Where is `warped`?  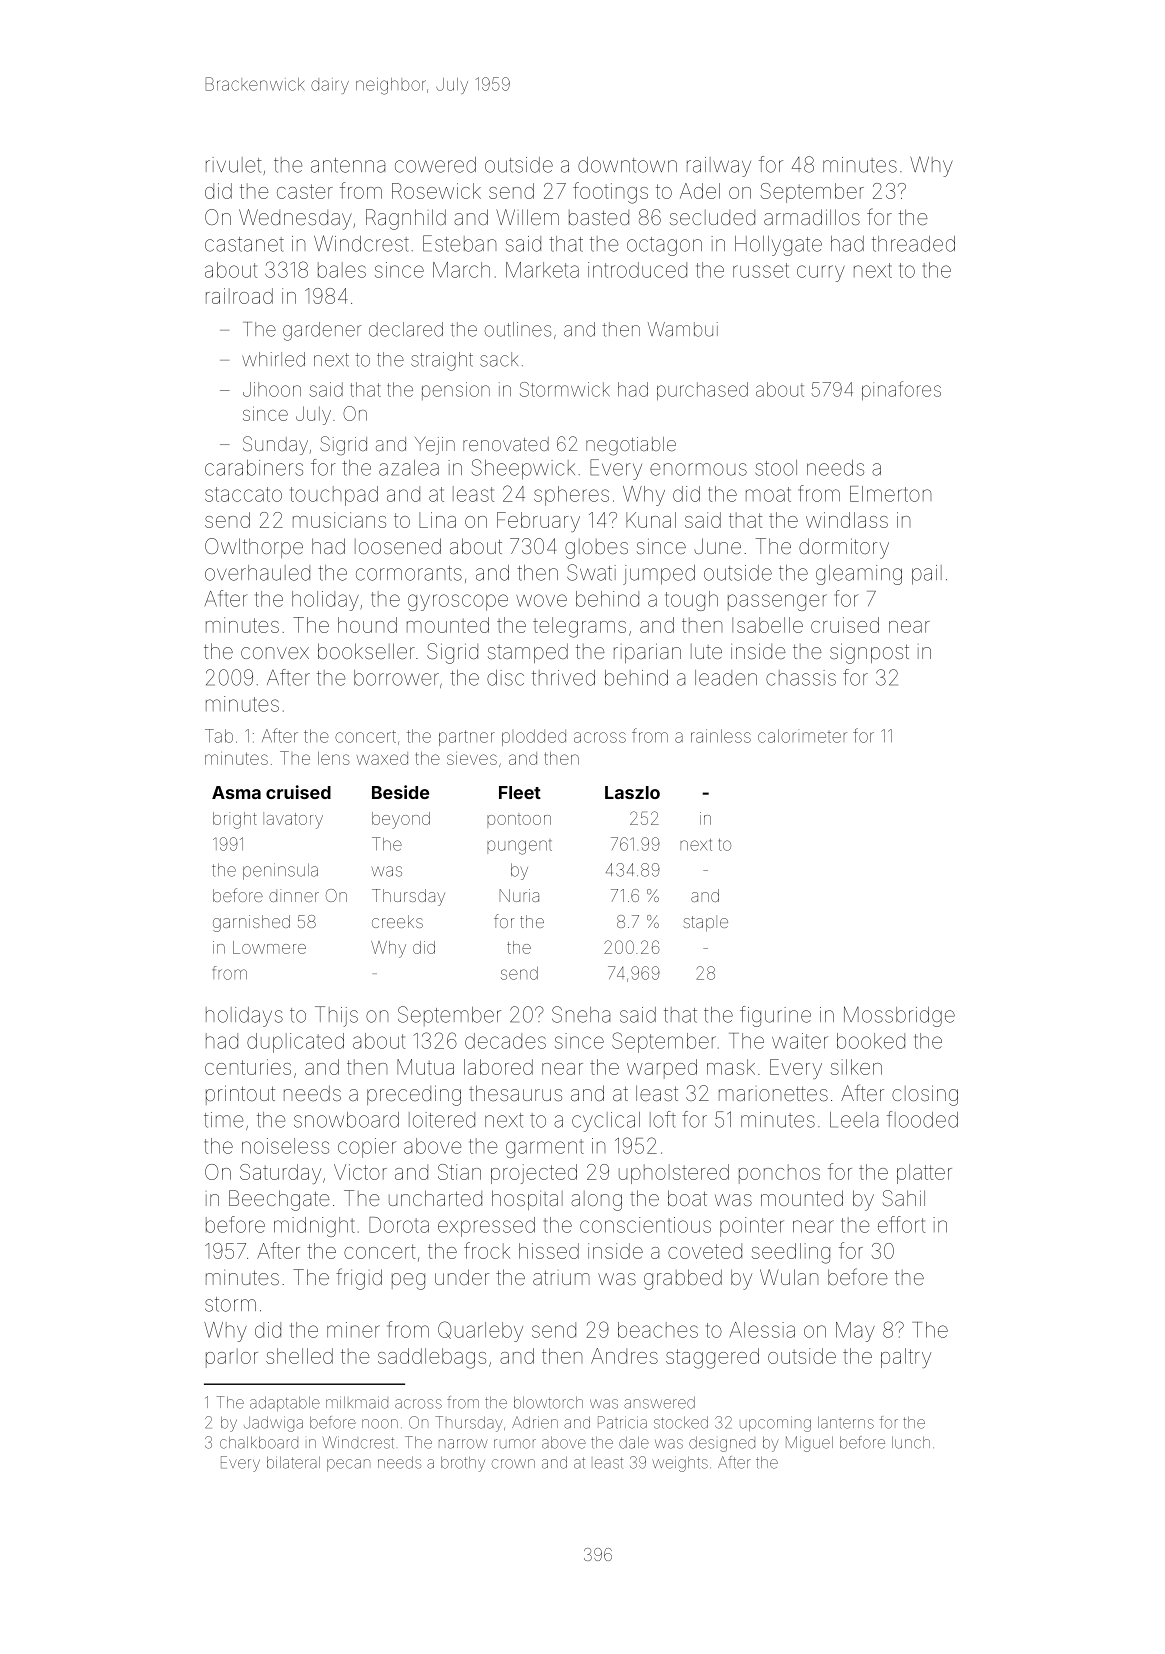 warped is located at coordinates (662, 1069).
